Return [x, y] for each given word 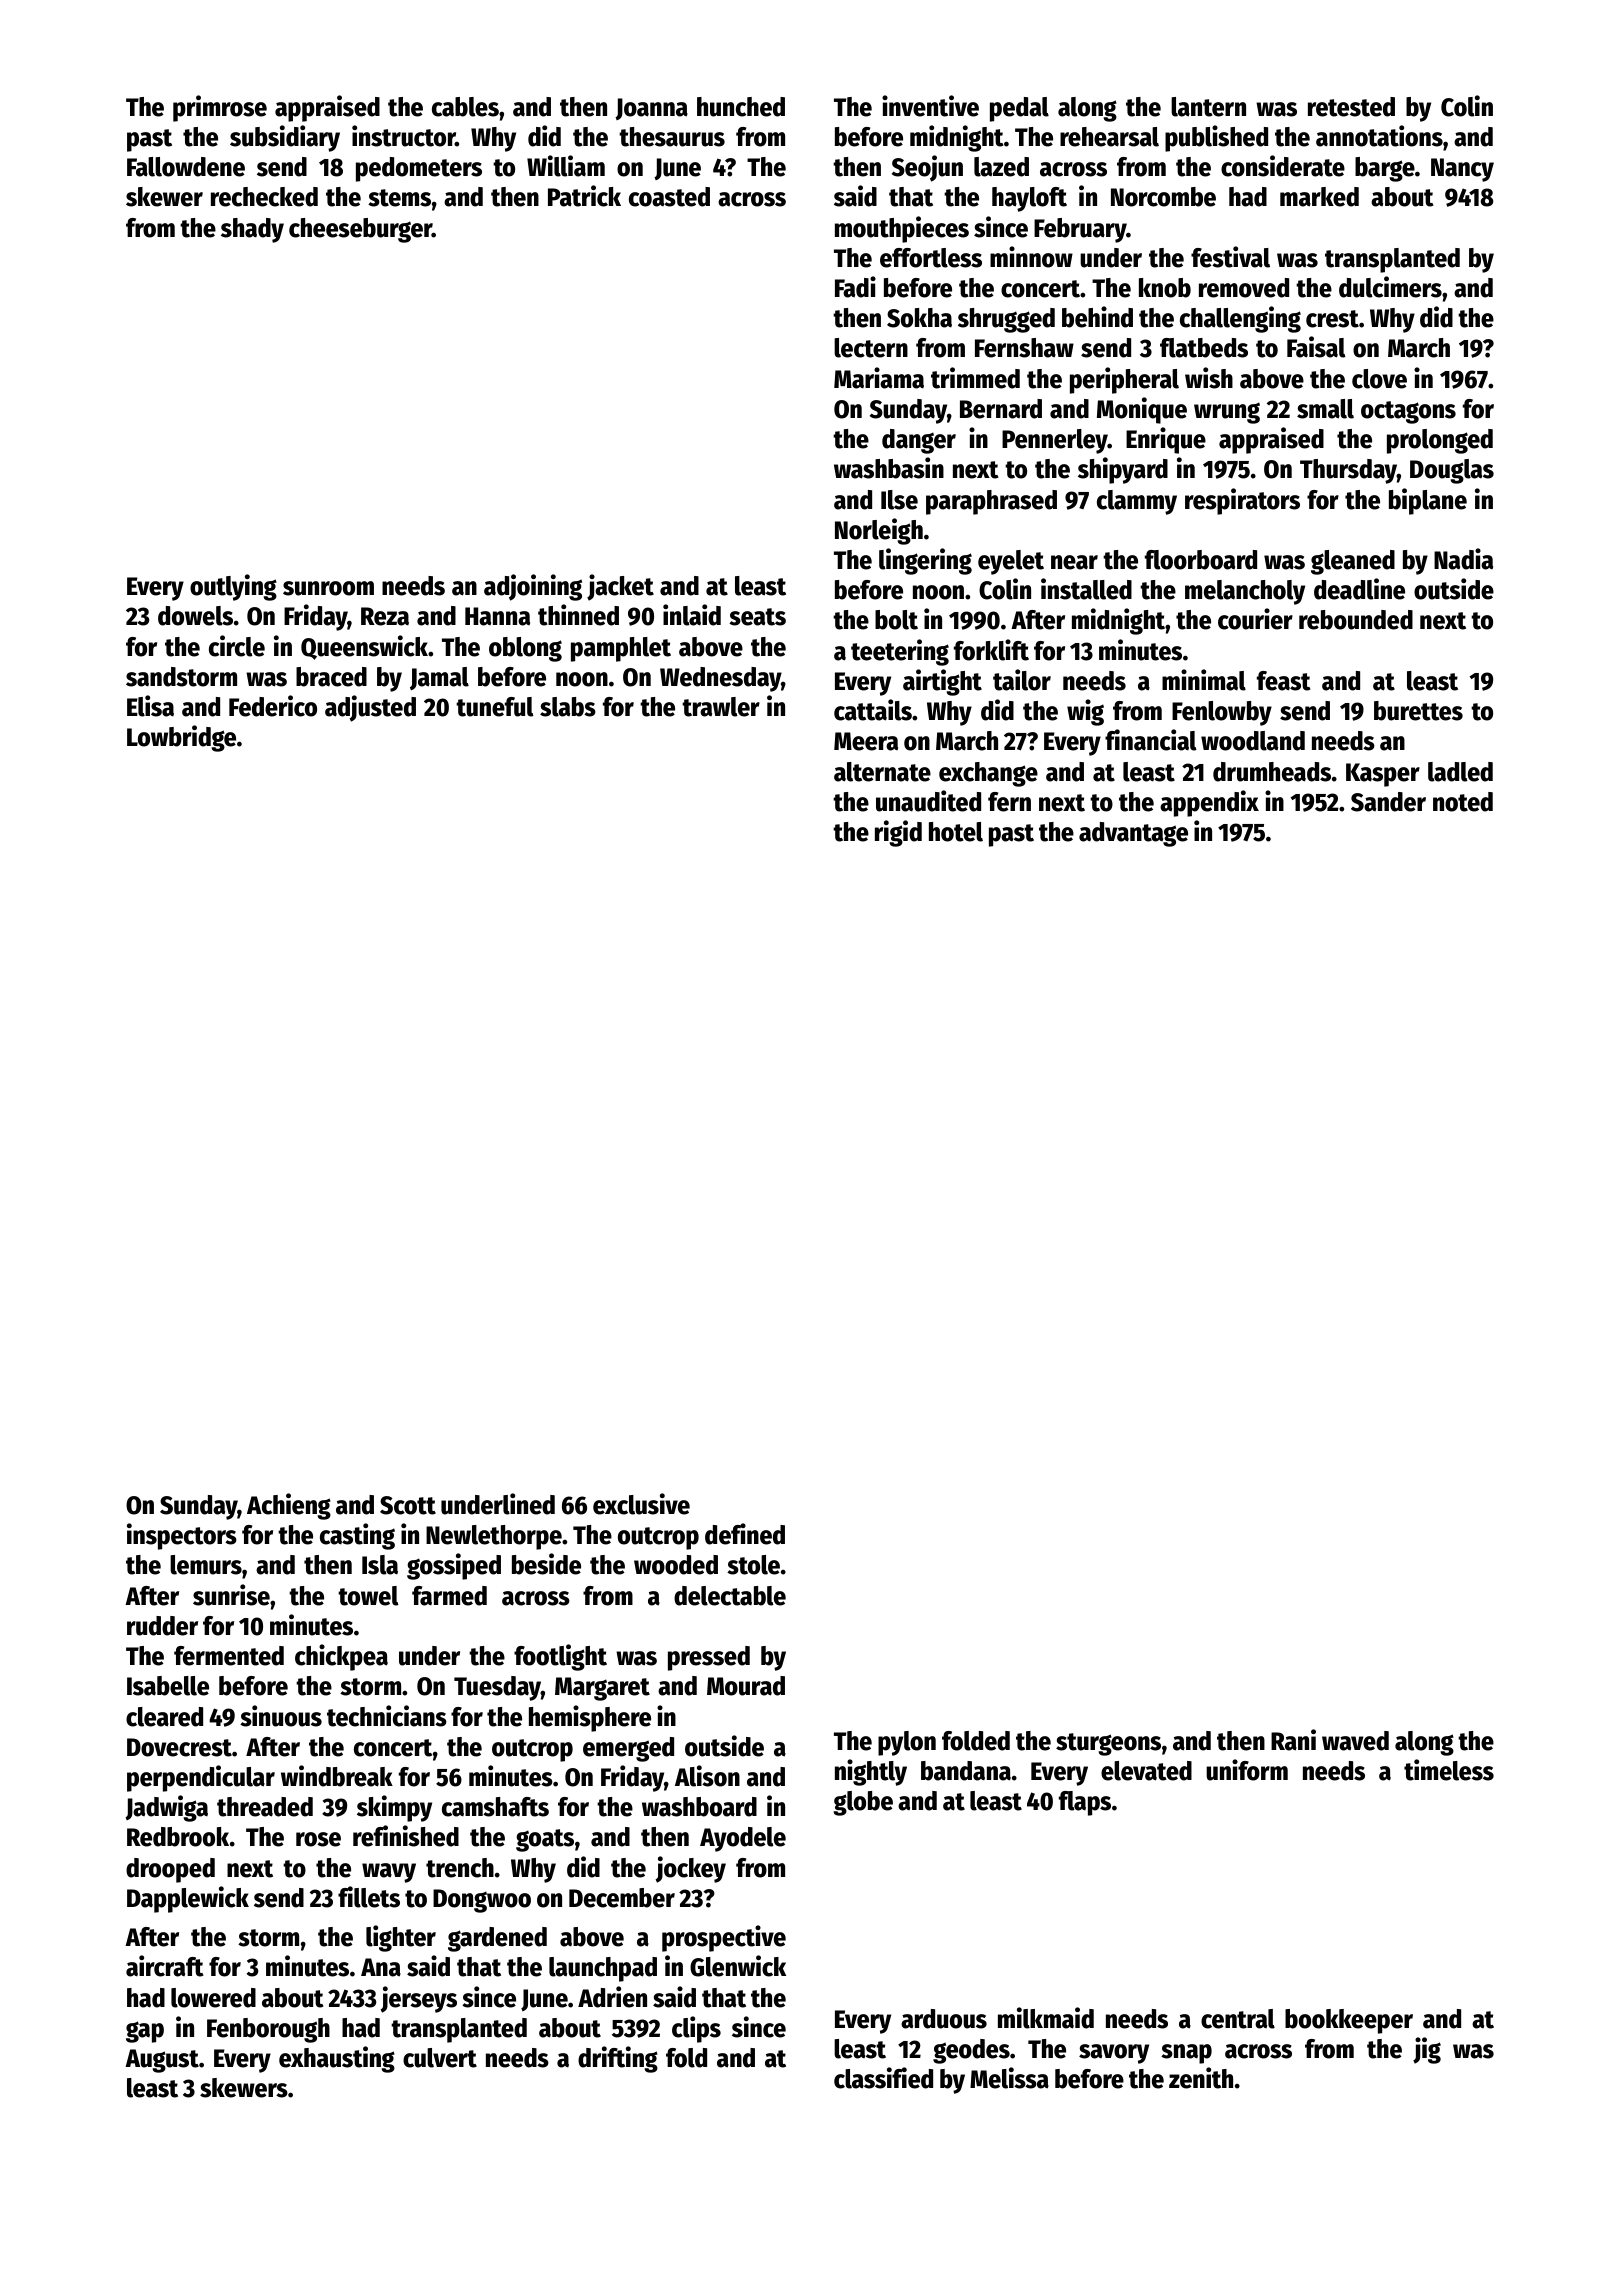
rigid [898, 833]
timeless [1449, 1770]
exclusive [641, 1504]
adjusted [370, 708]
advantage [1133, 834]
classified [883, 2078]
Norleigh [879, 531]
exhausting [337, 2059]
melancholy [1245, 592]
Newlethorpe [494, 1537]
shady [252, 230]
